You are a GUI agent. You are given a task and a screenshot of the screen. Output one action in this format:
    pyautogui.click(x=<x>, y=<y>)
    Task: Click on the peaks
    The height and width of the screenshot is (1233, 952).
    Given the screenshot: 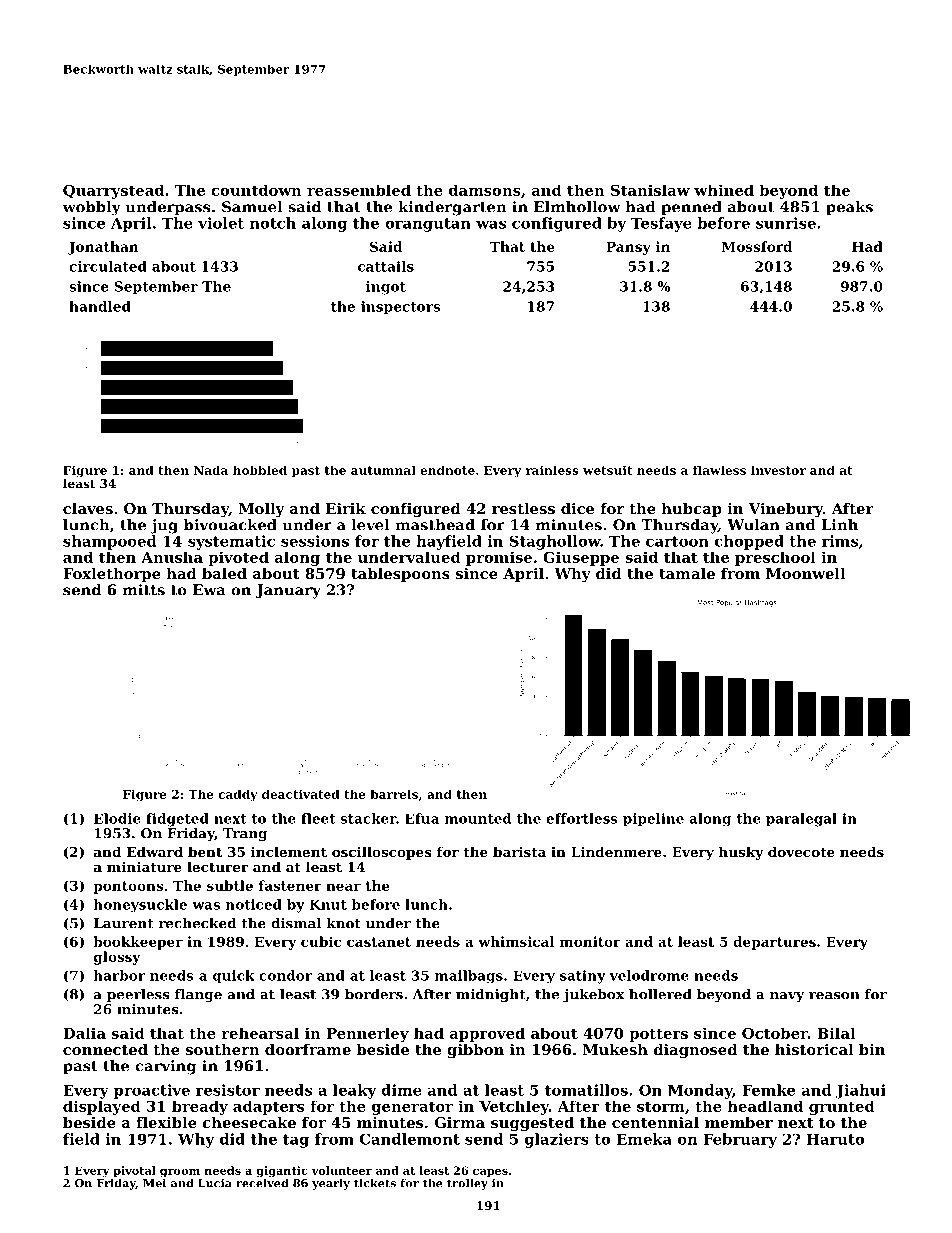 What is the action you would take?
    pyautogui.click(x=849, y=208)
